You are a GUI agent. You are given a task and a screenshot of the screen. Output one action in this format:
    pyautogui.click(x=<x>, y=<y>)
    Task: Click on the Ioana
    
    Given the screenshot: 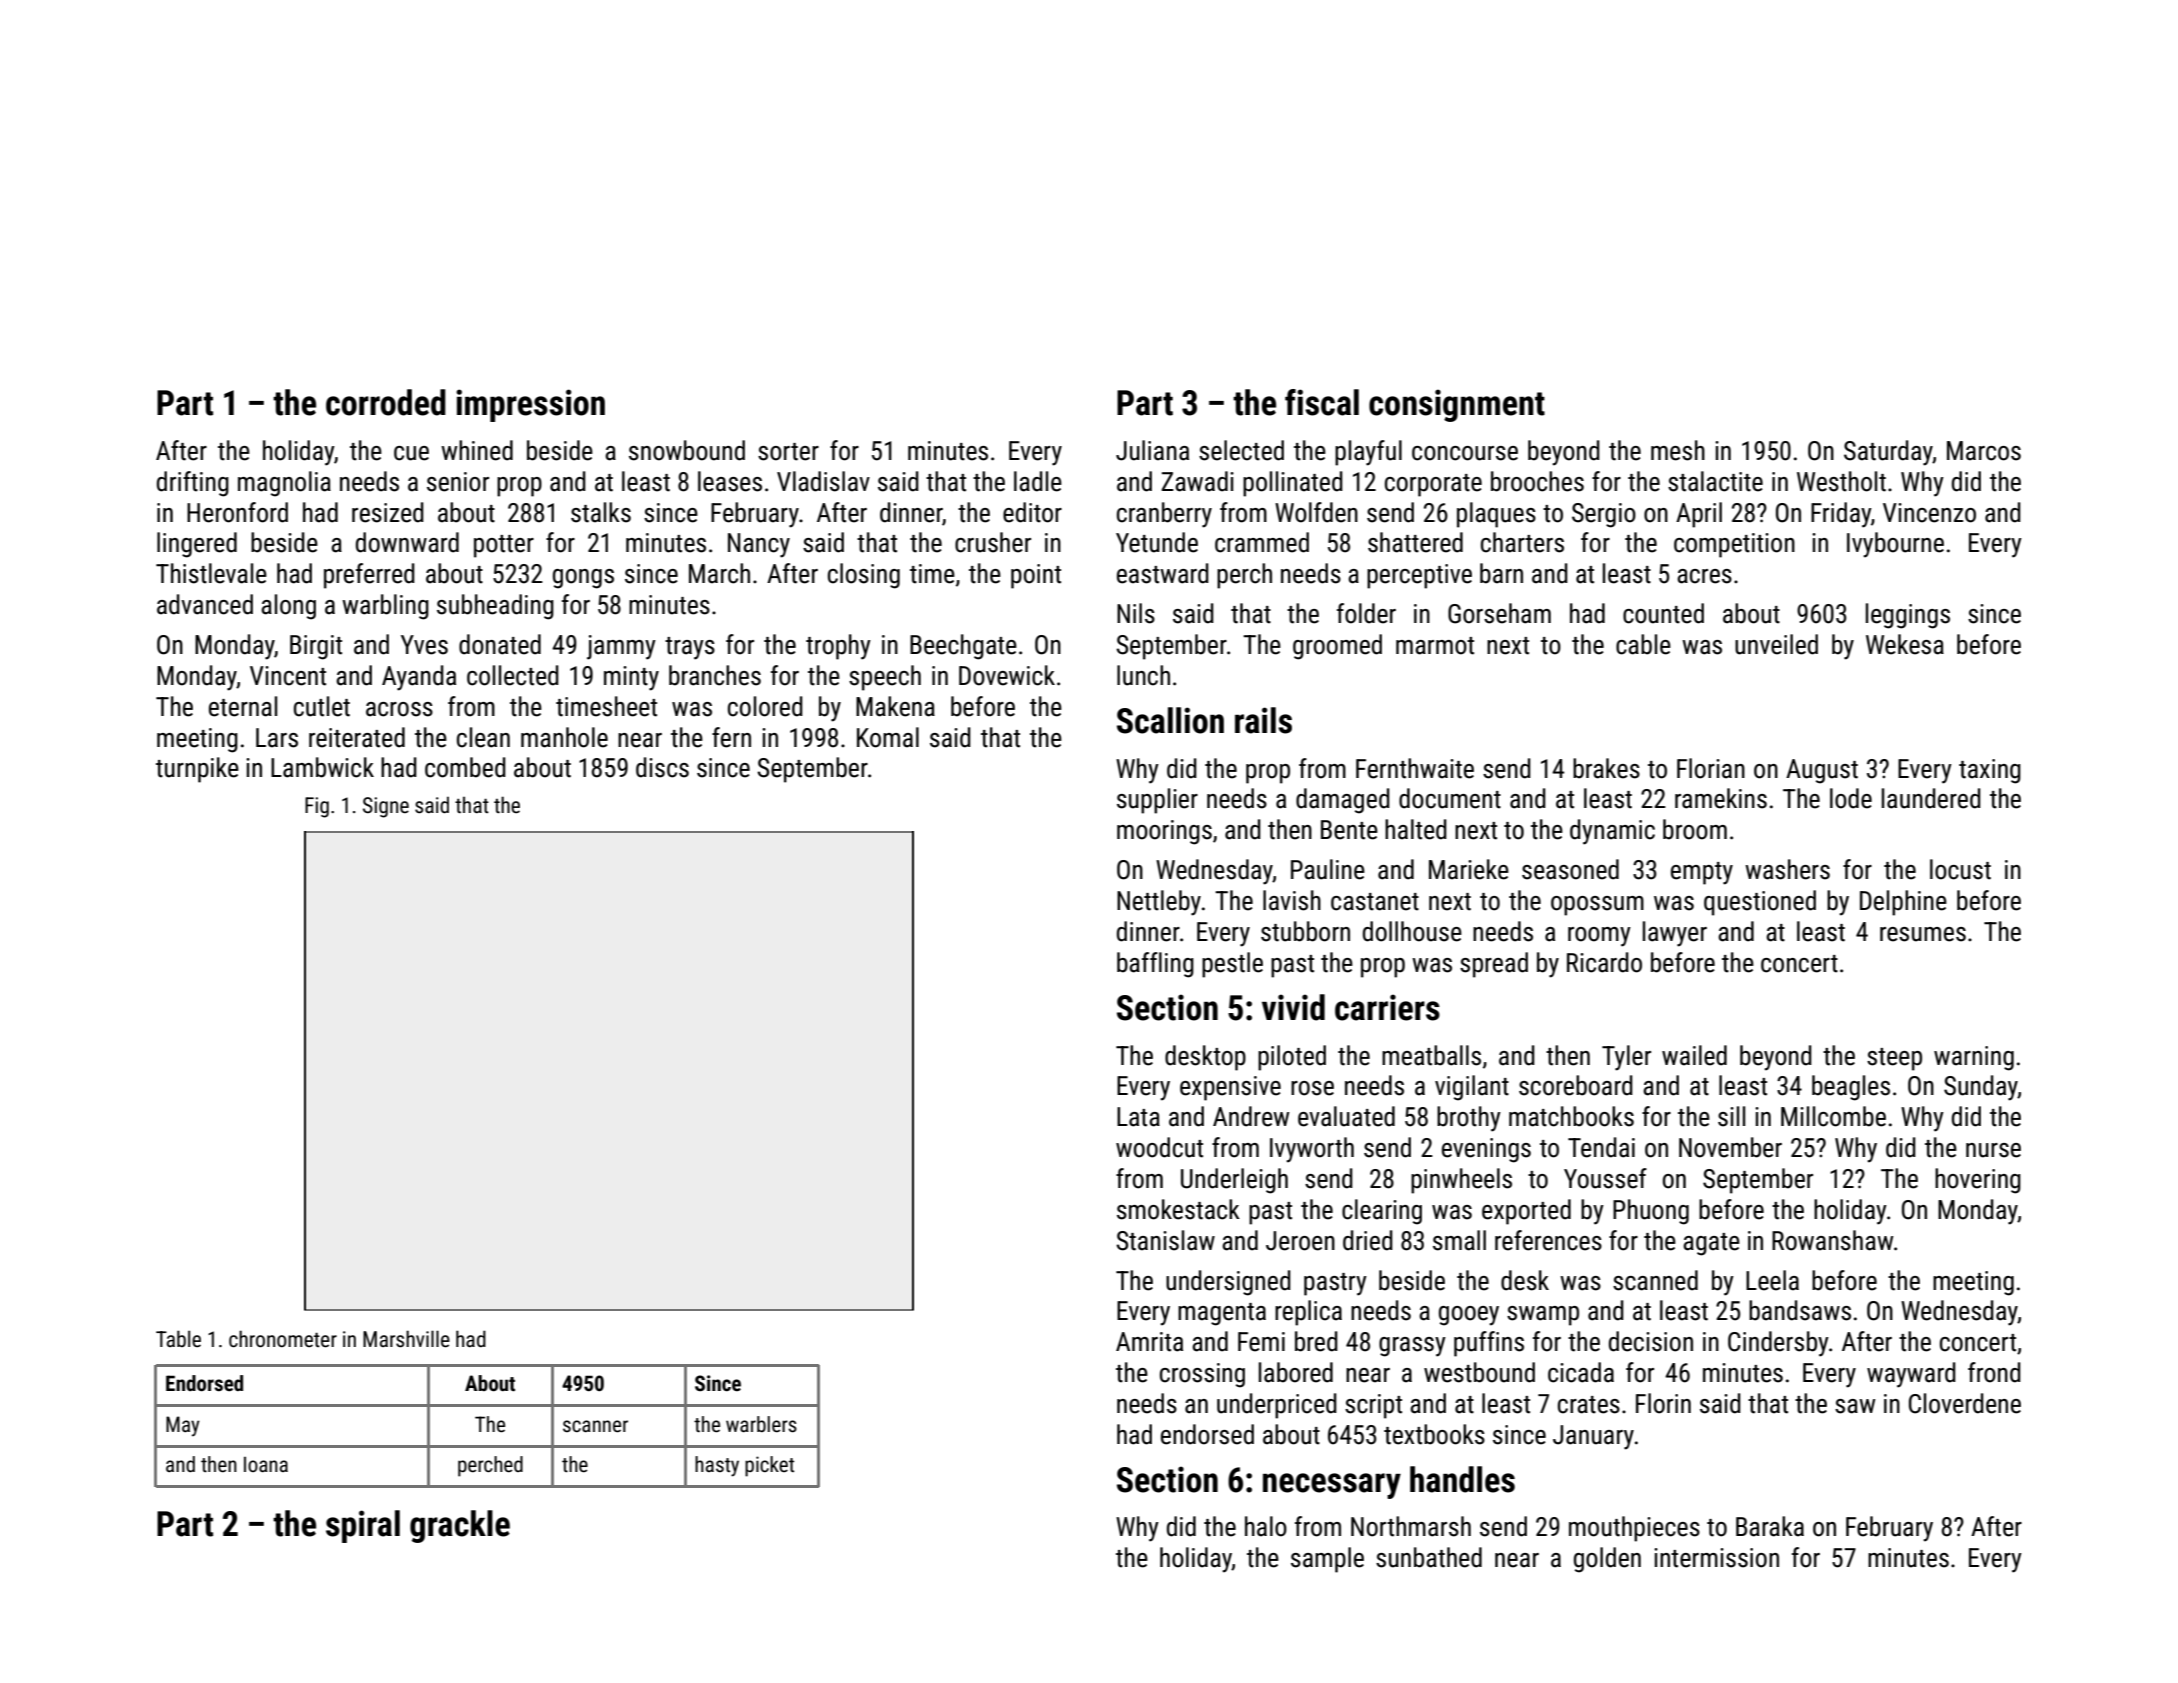 What is the action you would take?
    pyautogui.click(x=266, y=1464)
